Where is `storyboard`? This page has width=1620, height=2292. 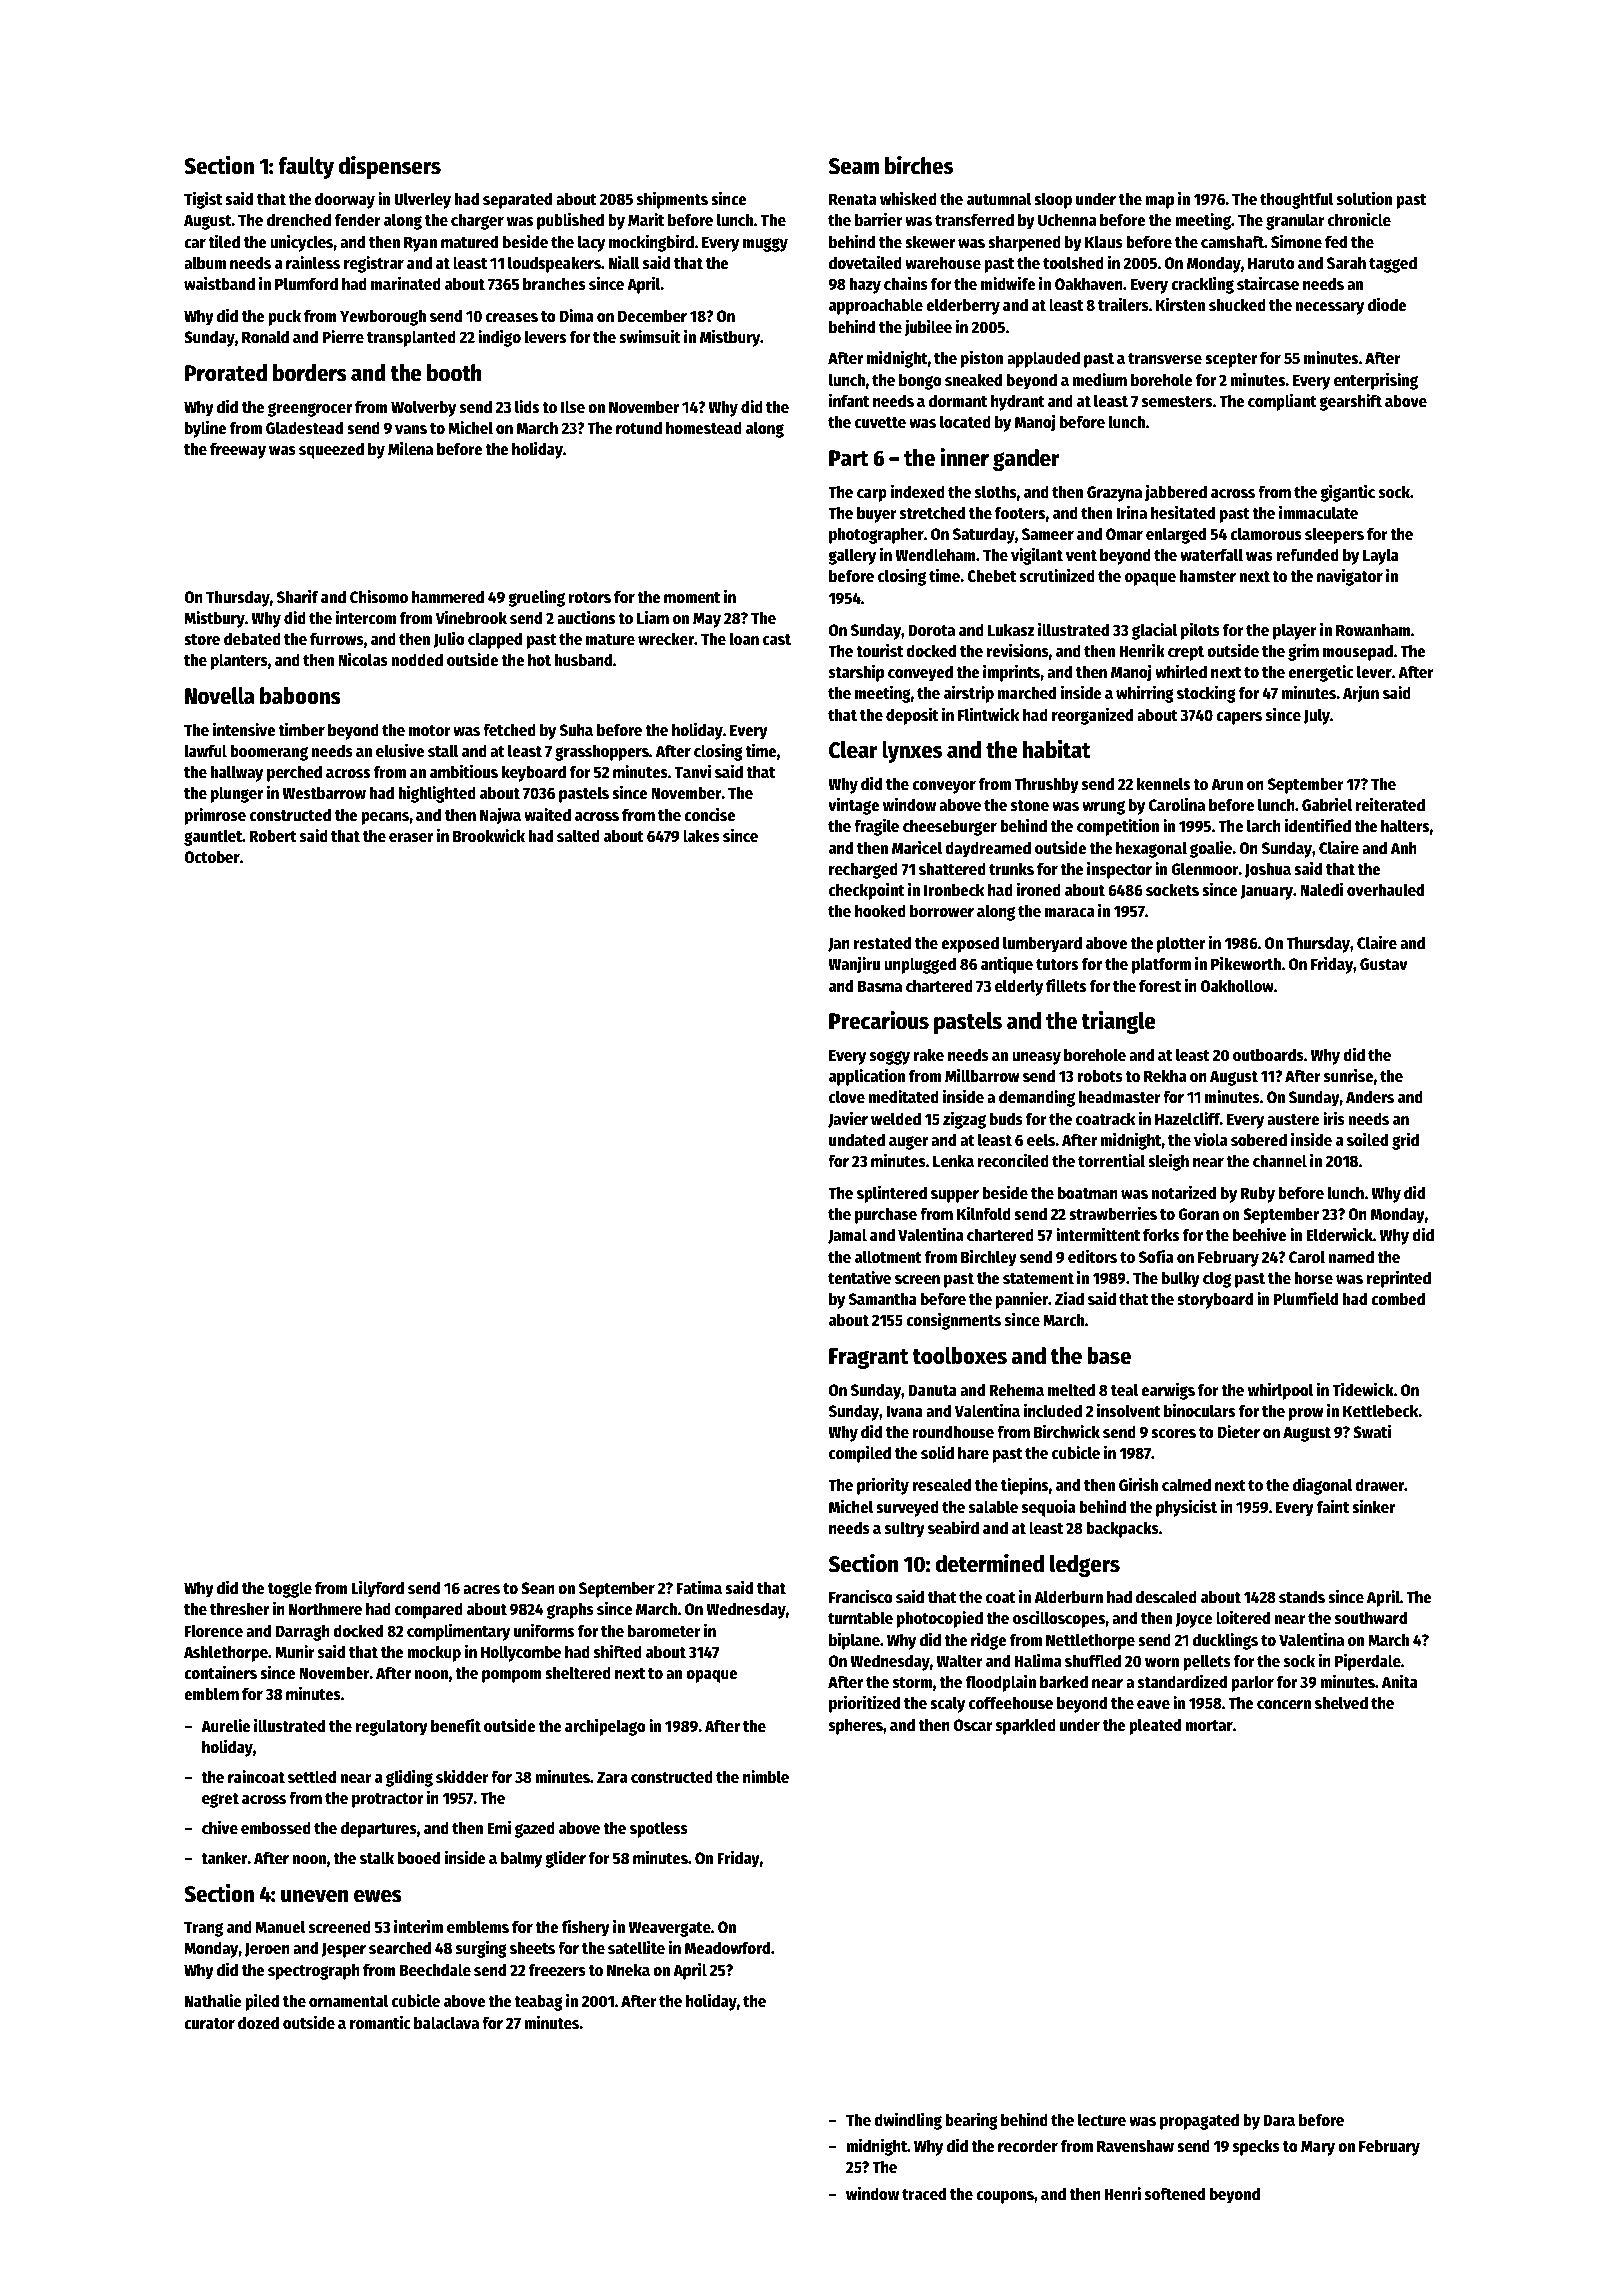
storyboard is located at coordinates (1215, 1300).
